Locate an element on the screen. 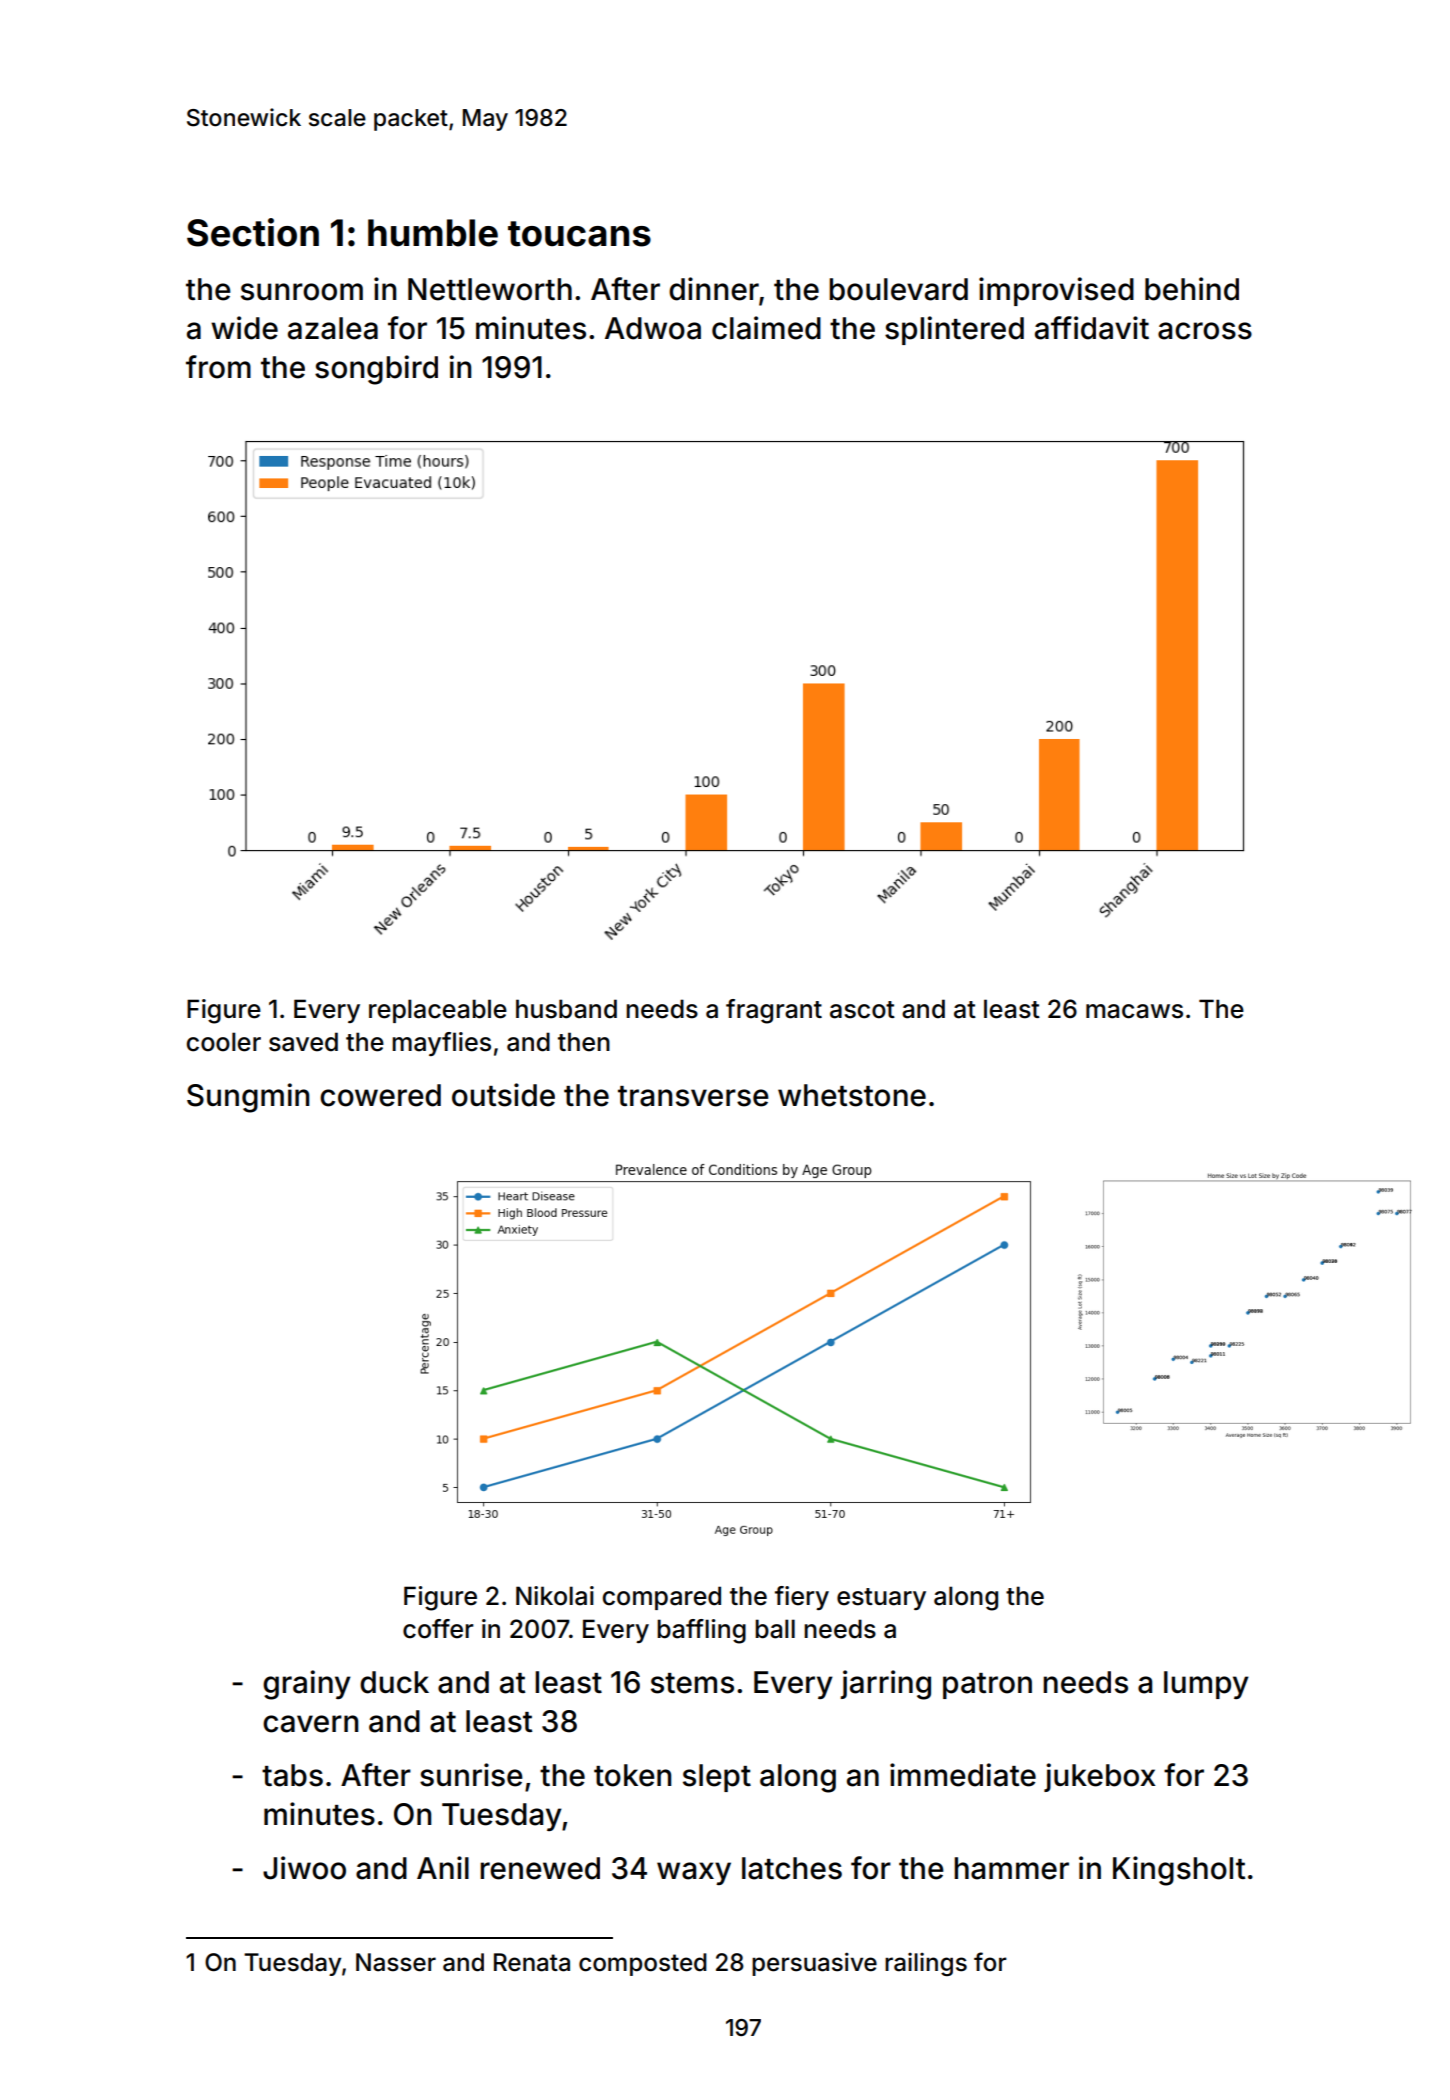  outside is located at coordinates (503, 1095).
